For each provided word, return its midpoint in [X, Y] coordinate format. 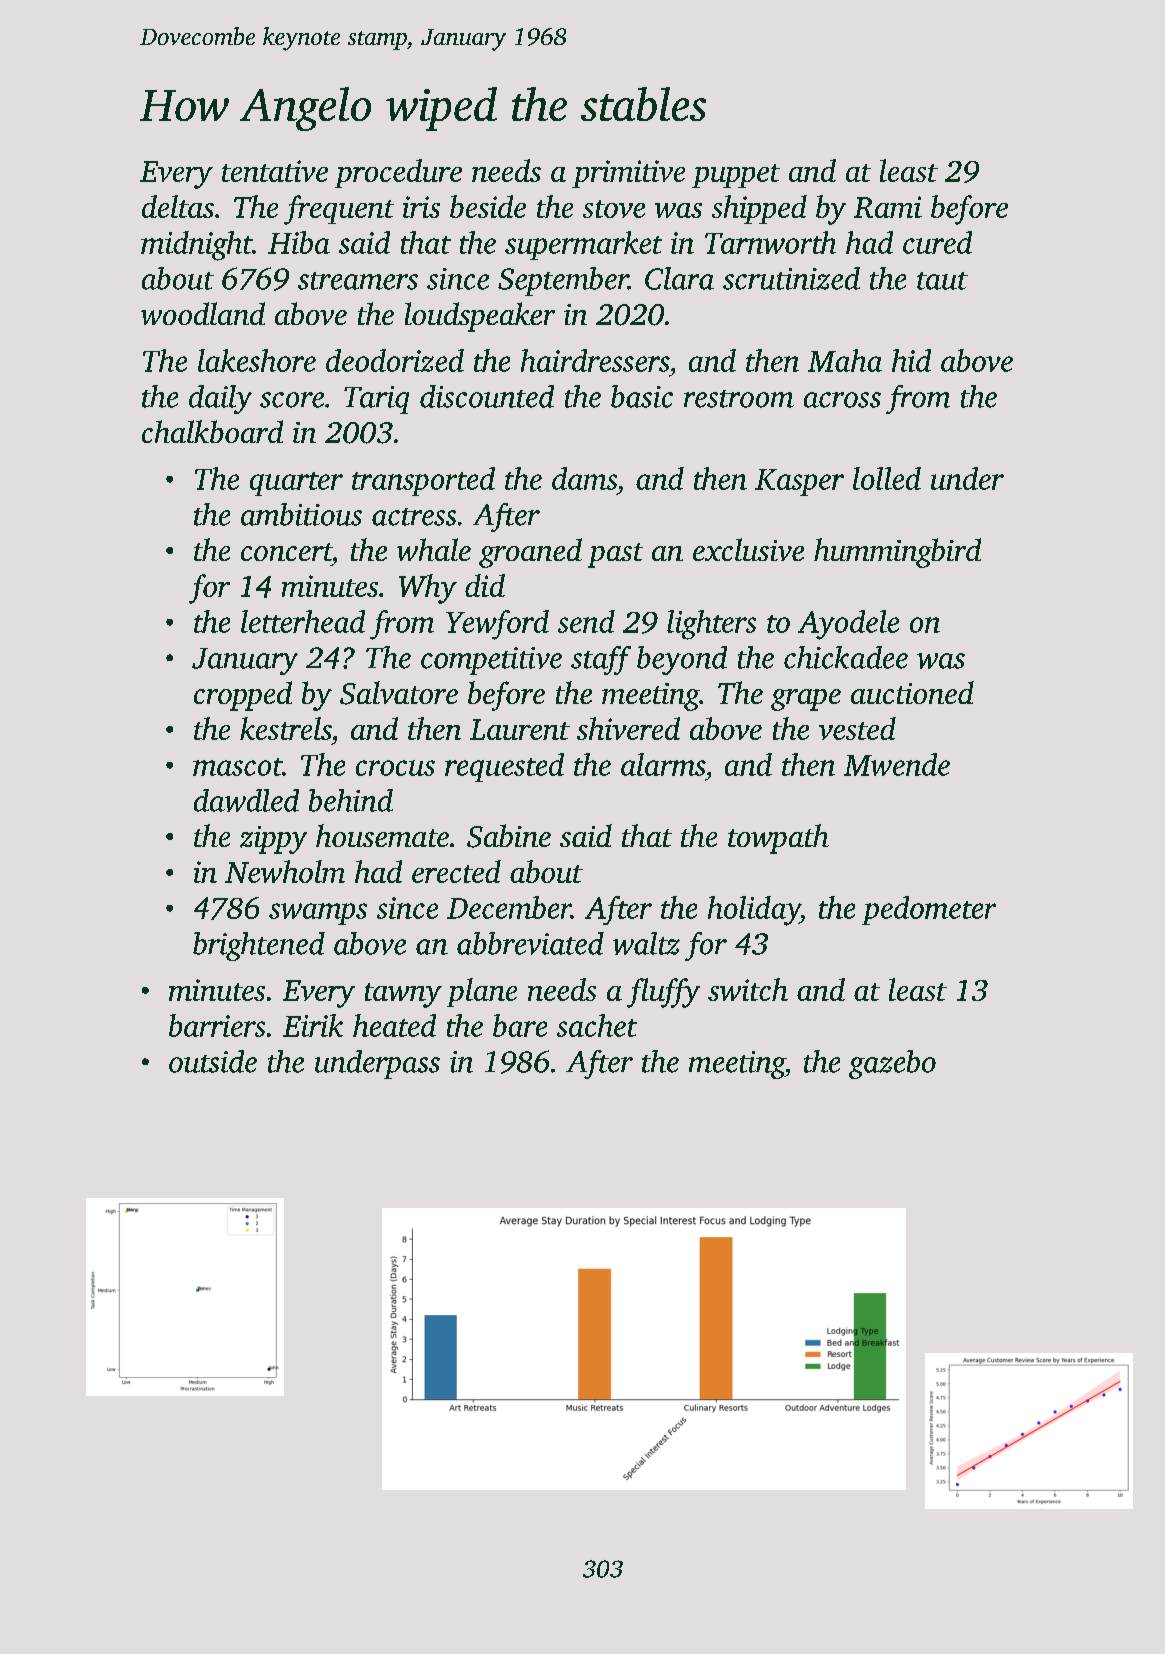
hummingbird [897, 553]
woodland [203, 313]
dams [584, 478]
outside [213, 1061]
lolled [887, 478]
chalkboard [212, 431]
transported [423, 481]
